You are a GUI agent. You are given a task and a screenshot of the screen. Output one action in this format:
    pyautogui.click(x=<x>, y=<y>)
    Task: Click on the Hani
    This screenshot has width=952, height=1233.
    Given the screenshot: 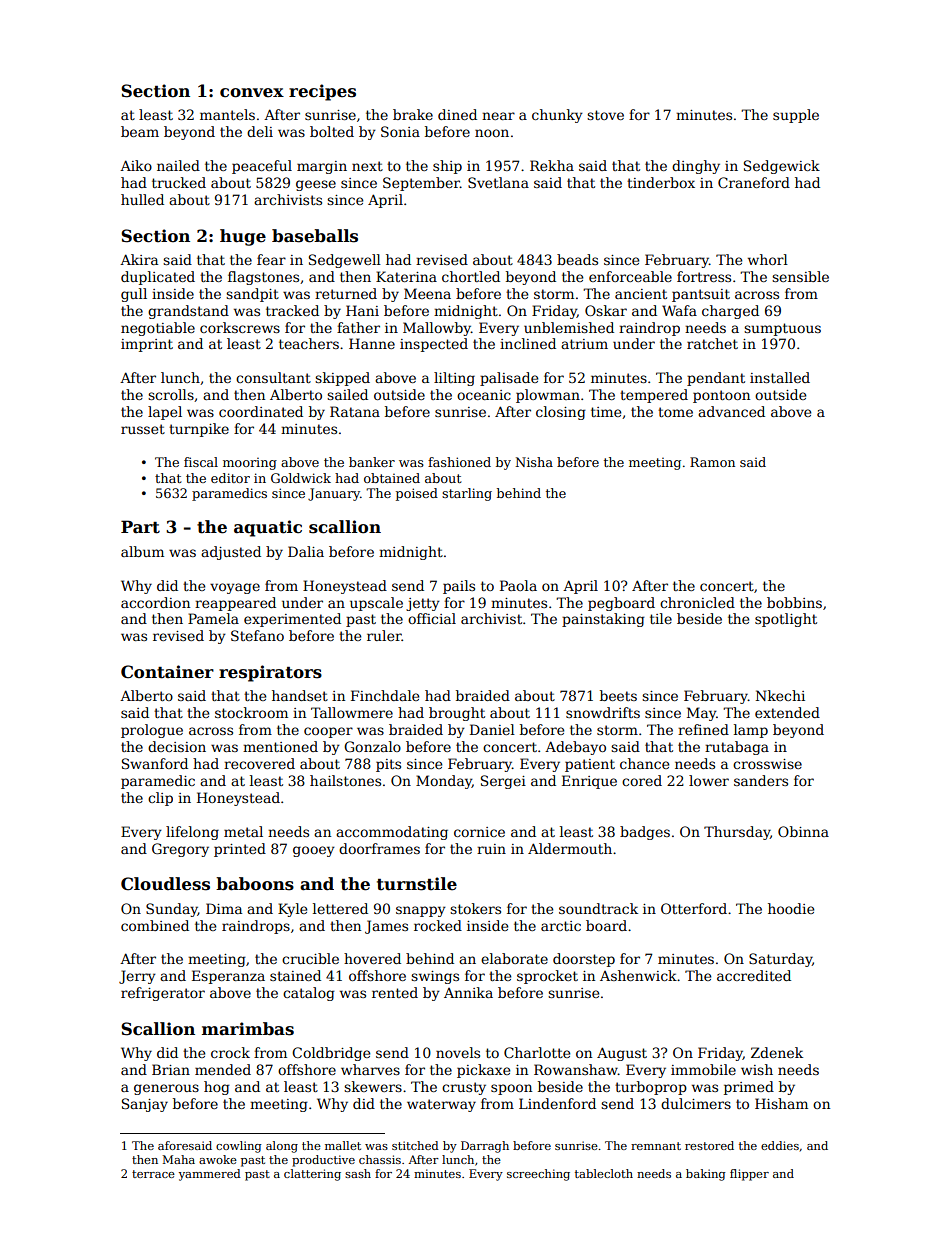 What is the action you would take?
    pyautogui.click(x=362, y=310)
